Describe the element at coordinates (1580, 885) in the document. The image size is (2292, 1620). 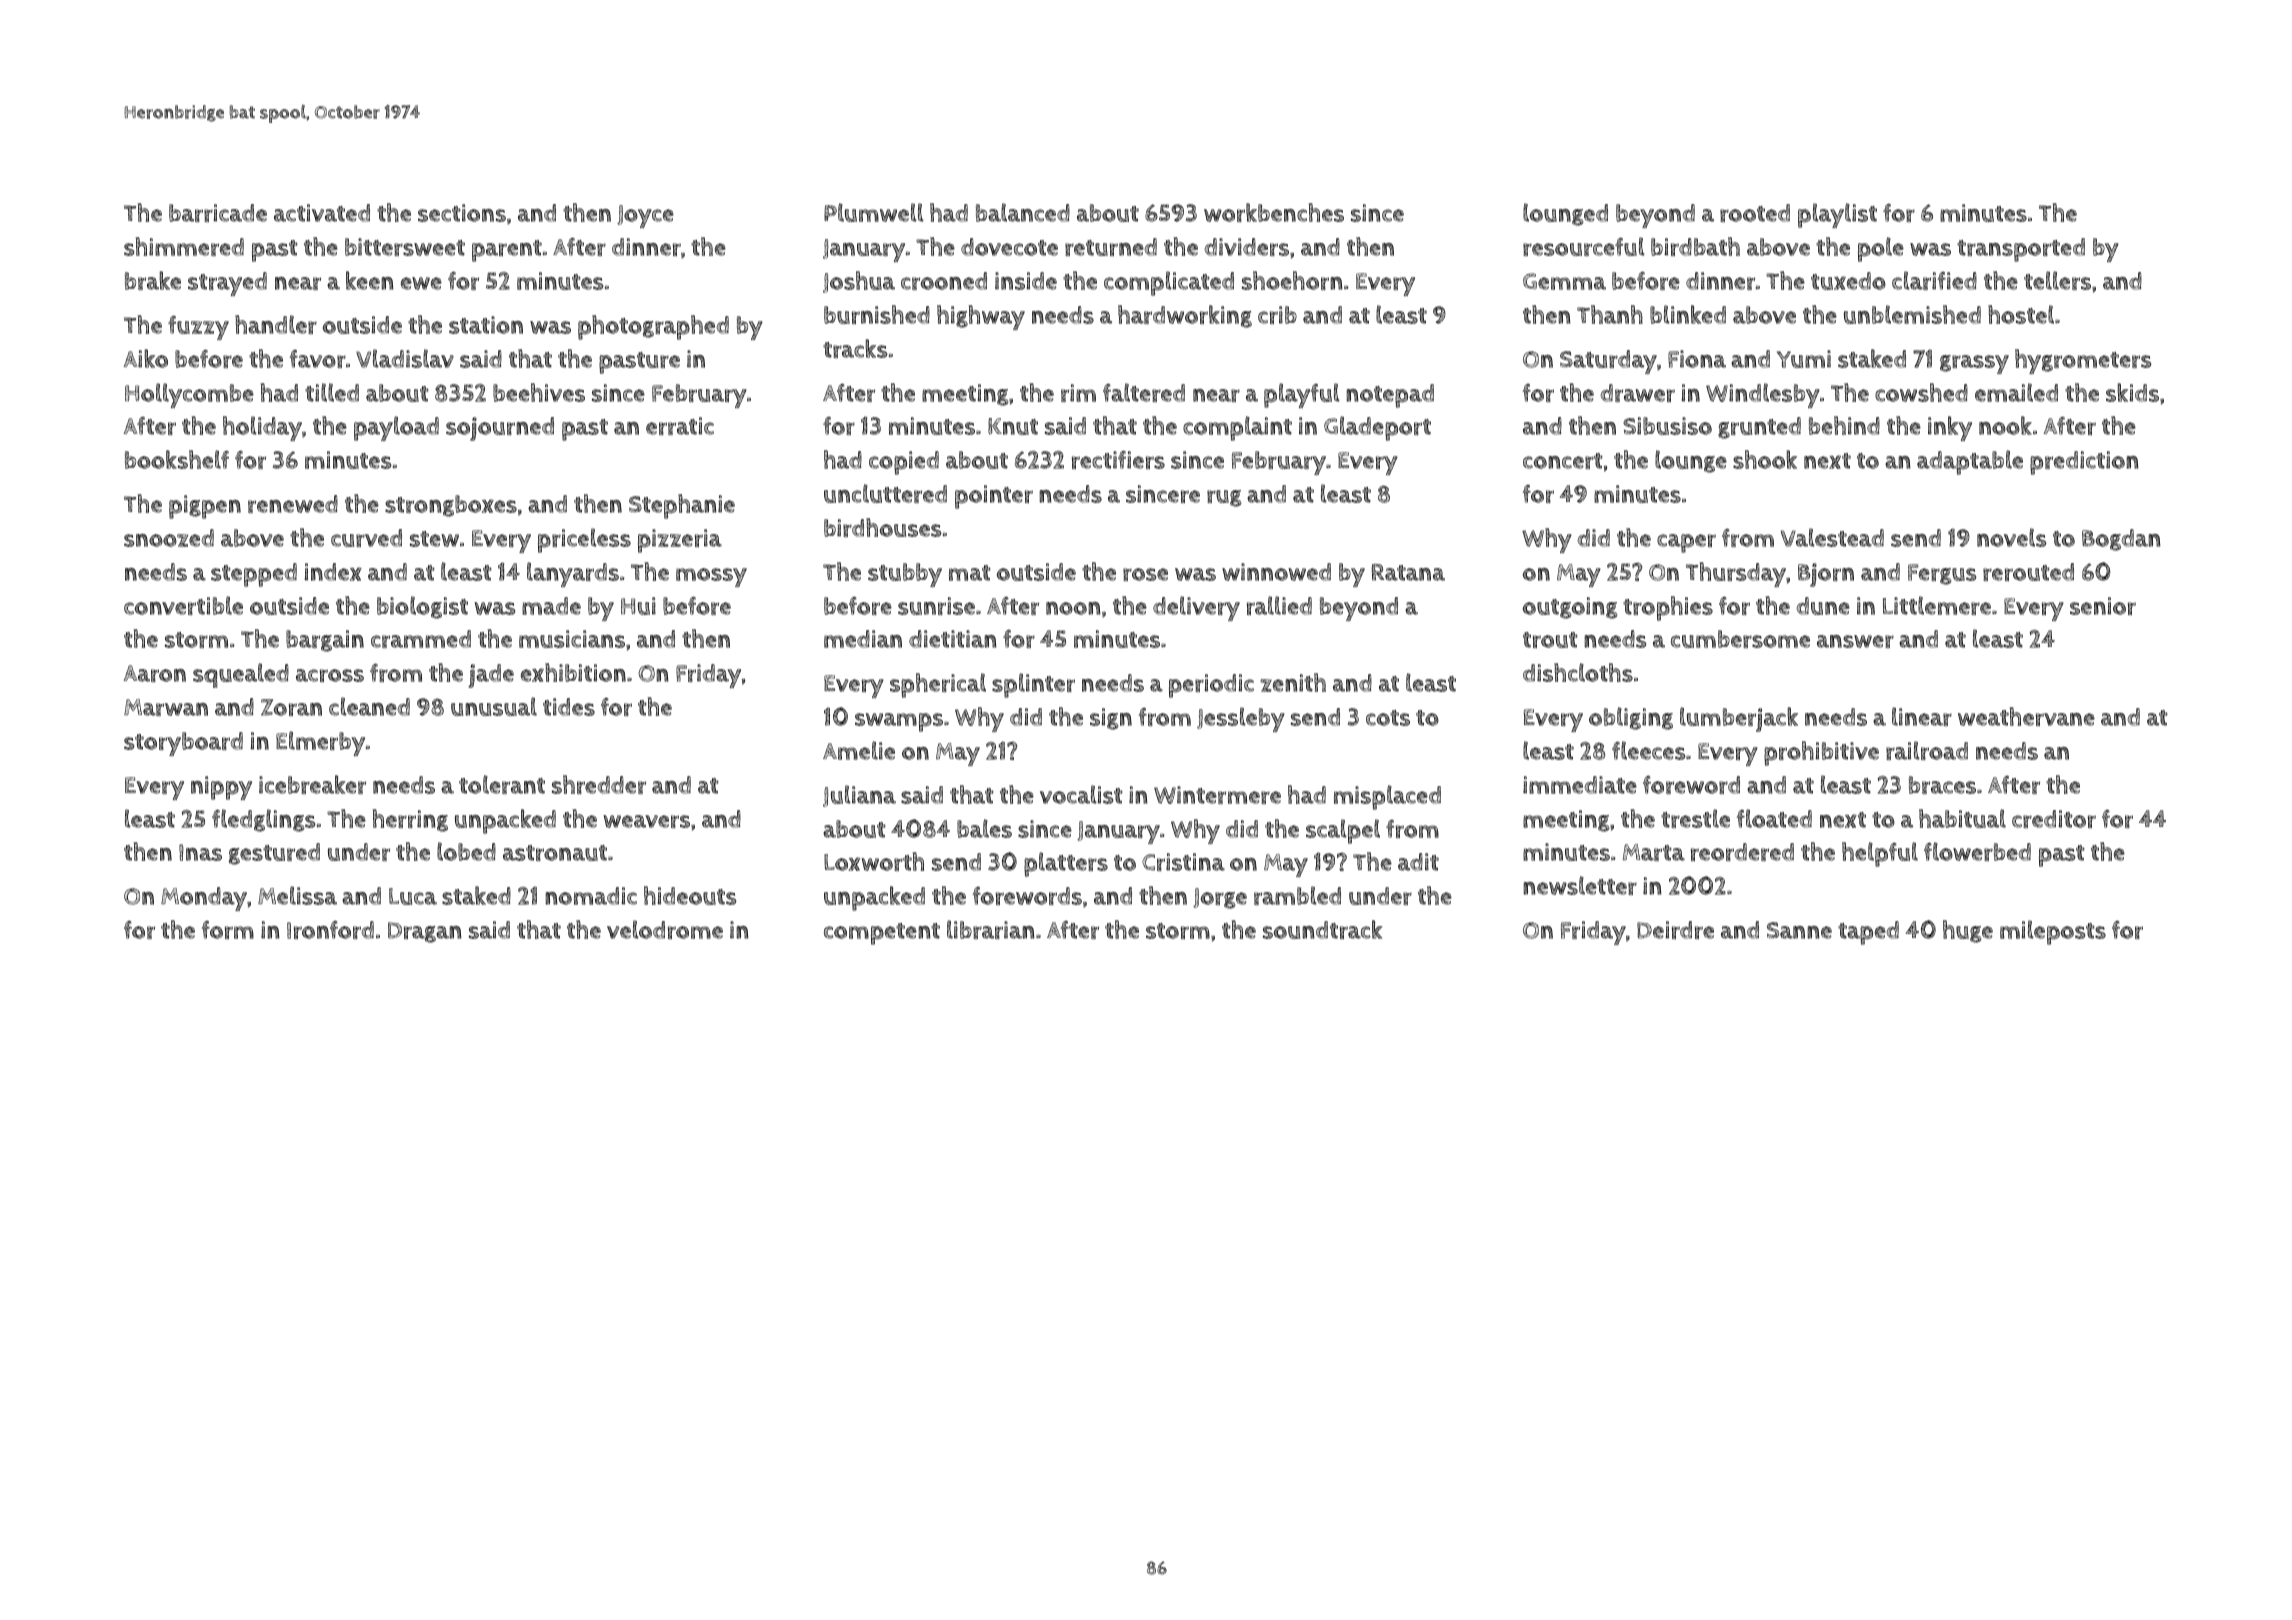
I see `newsletter` at that location.
